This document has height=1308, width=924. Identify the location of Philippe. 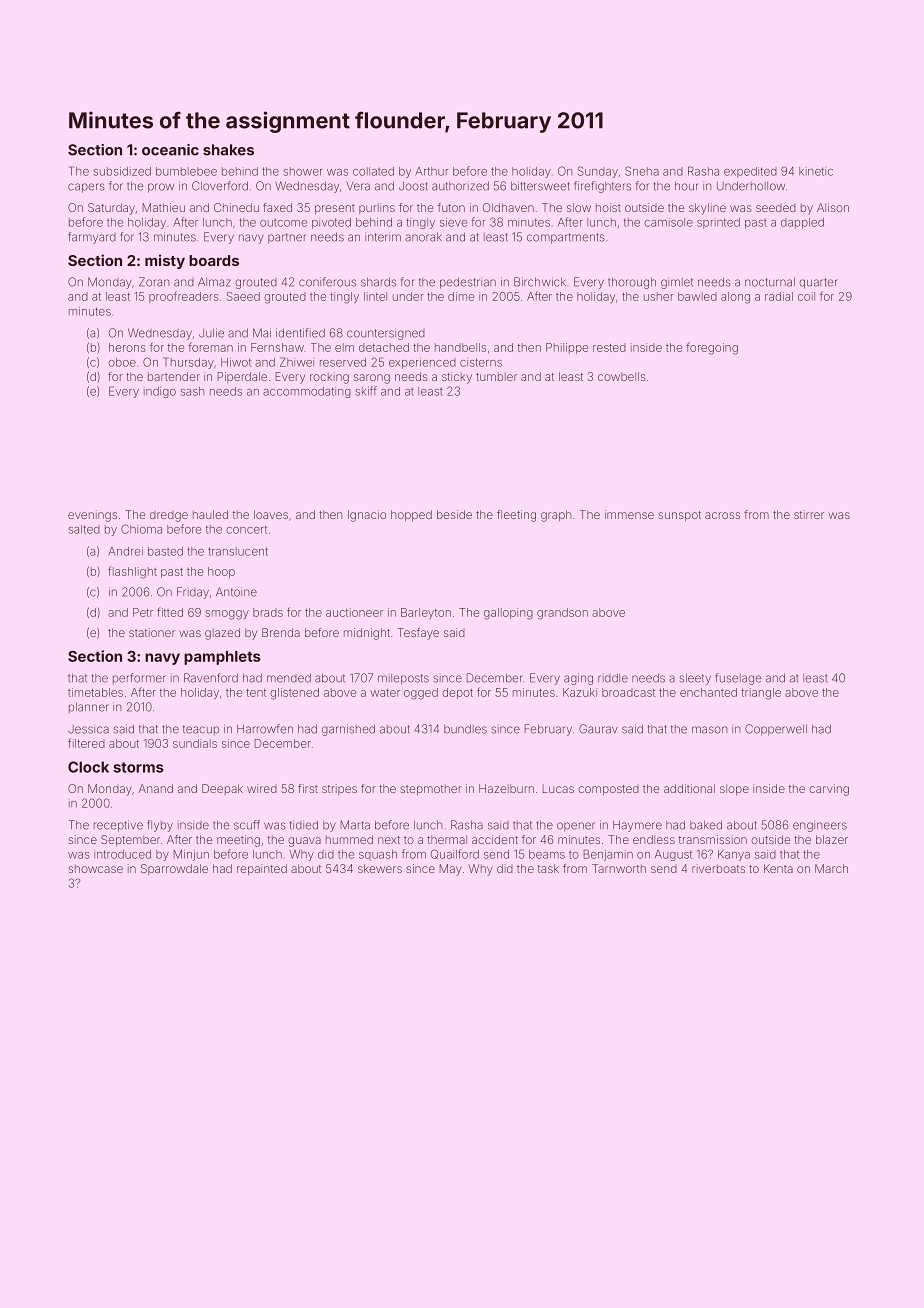
(567, 348).
